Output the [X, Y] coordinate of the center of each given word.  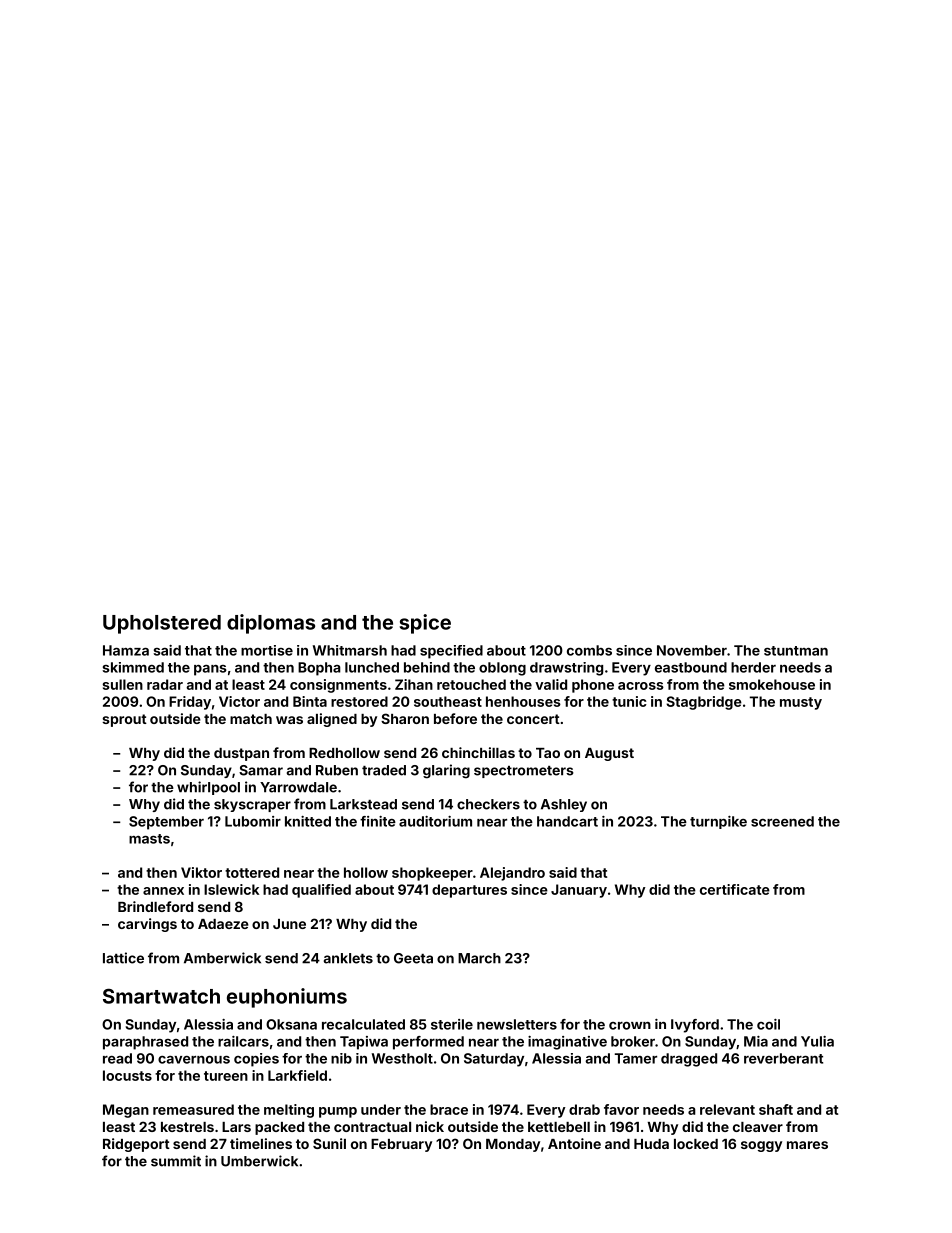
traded [384, 770]
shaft [776, 1109]
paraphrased [145, 1043]
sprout [124, 720]
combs [589, 650]
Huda [651, 1144]
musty [801, 703]
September [166, 823]
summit [176, 1161]
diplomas [271, 624]
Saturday [494, 1060]
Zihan [414, 684]
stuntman [796, 651]
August [609, 754]
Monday [513, 1145]
